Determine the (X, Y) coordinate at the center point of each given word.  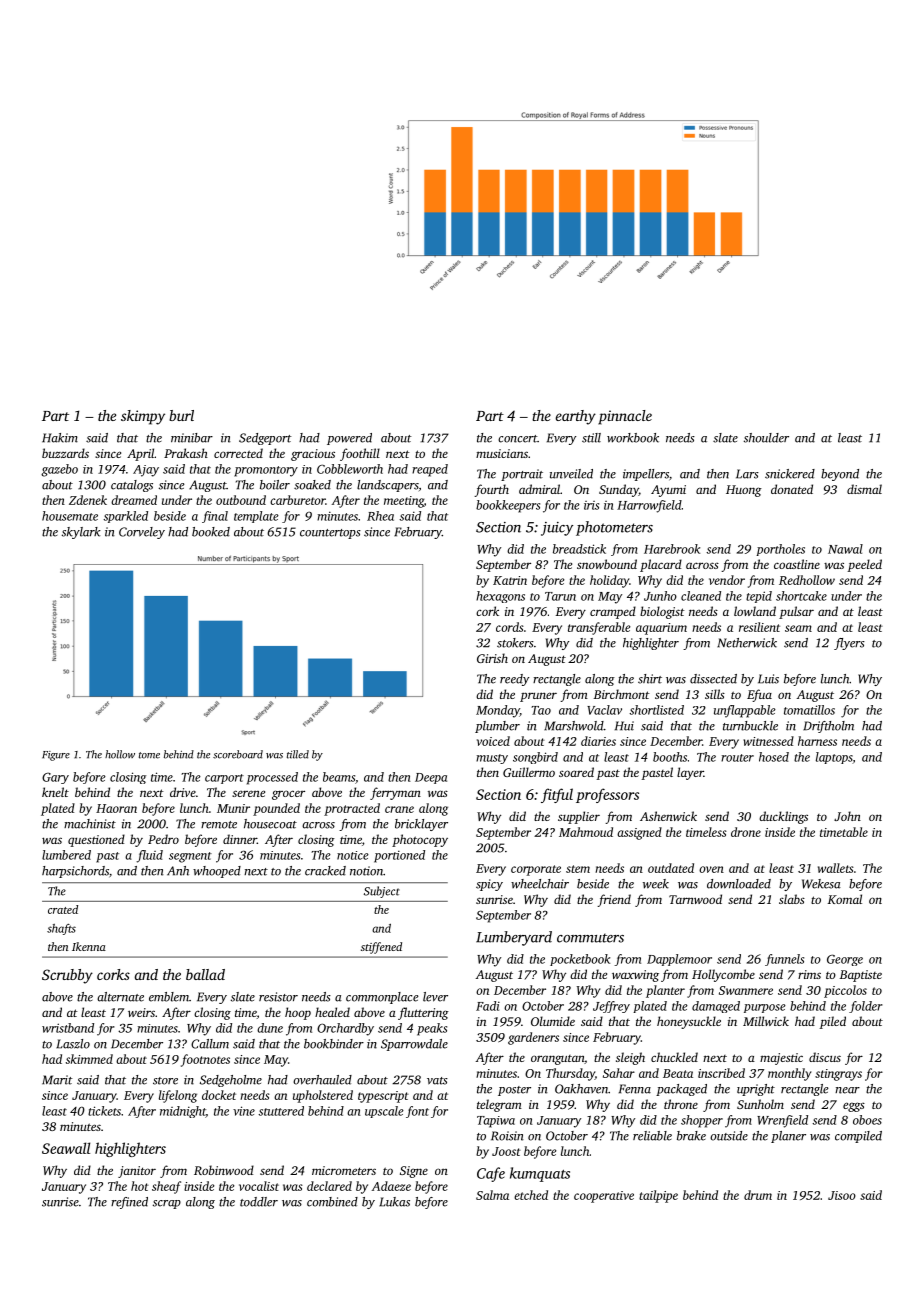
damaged (716, 1007)
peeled (865, 565)
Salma (492, 1195)
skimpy (143, 417)
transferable (599, 628)
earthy (576, 417)
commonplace (382, 998)
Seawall (66, 1148)
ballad (205, 974)
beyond (840, 475)
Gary (55, 778)
